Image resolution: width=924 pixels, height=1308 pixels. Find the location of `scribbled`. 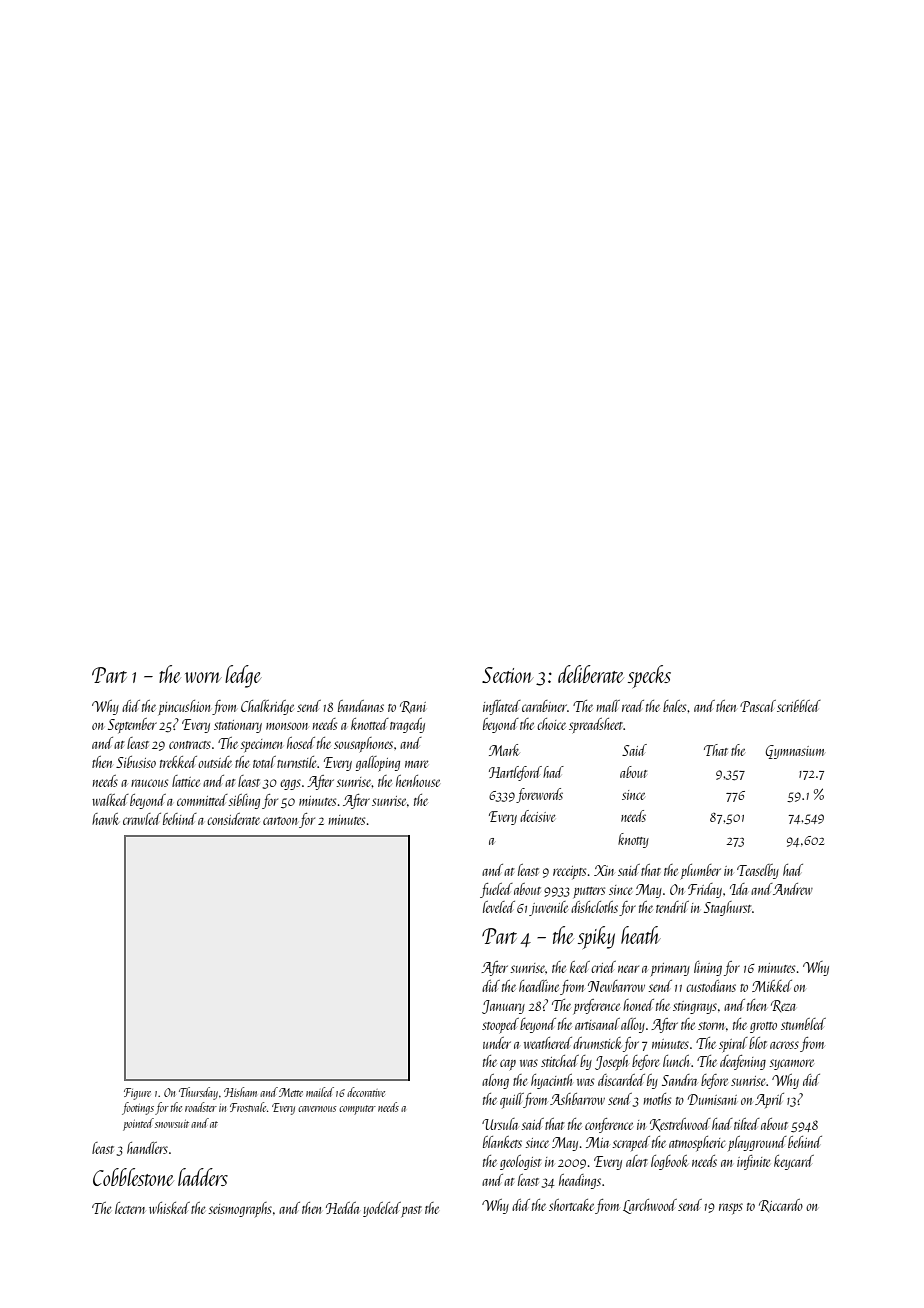

scribbled is located at coordinates (799, 706).
